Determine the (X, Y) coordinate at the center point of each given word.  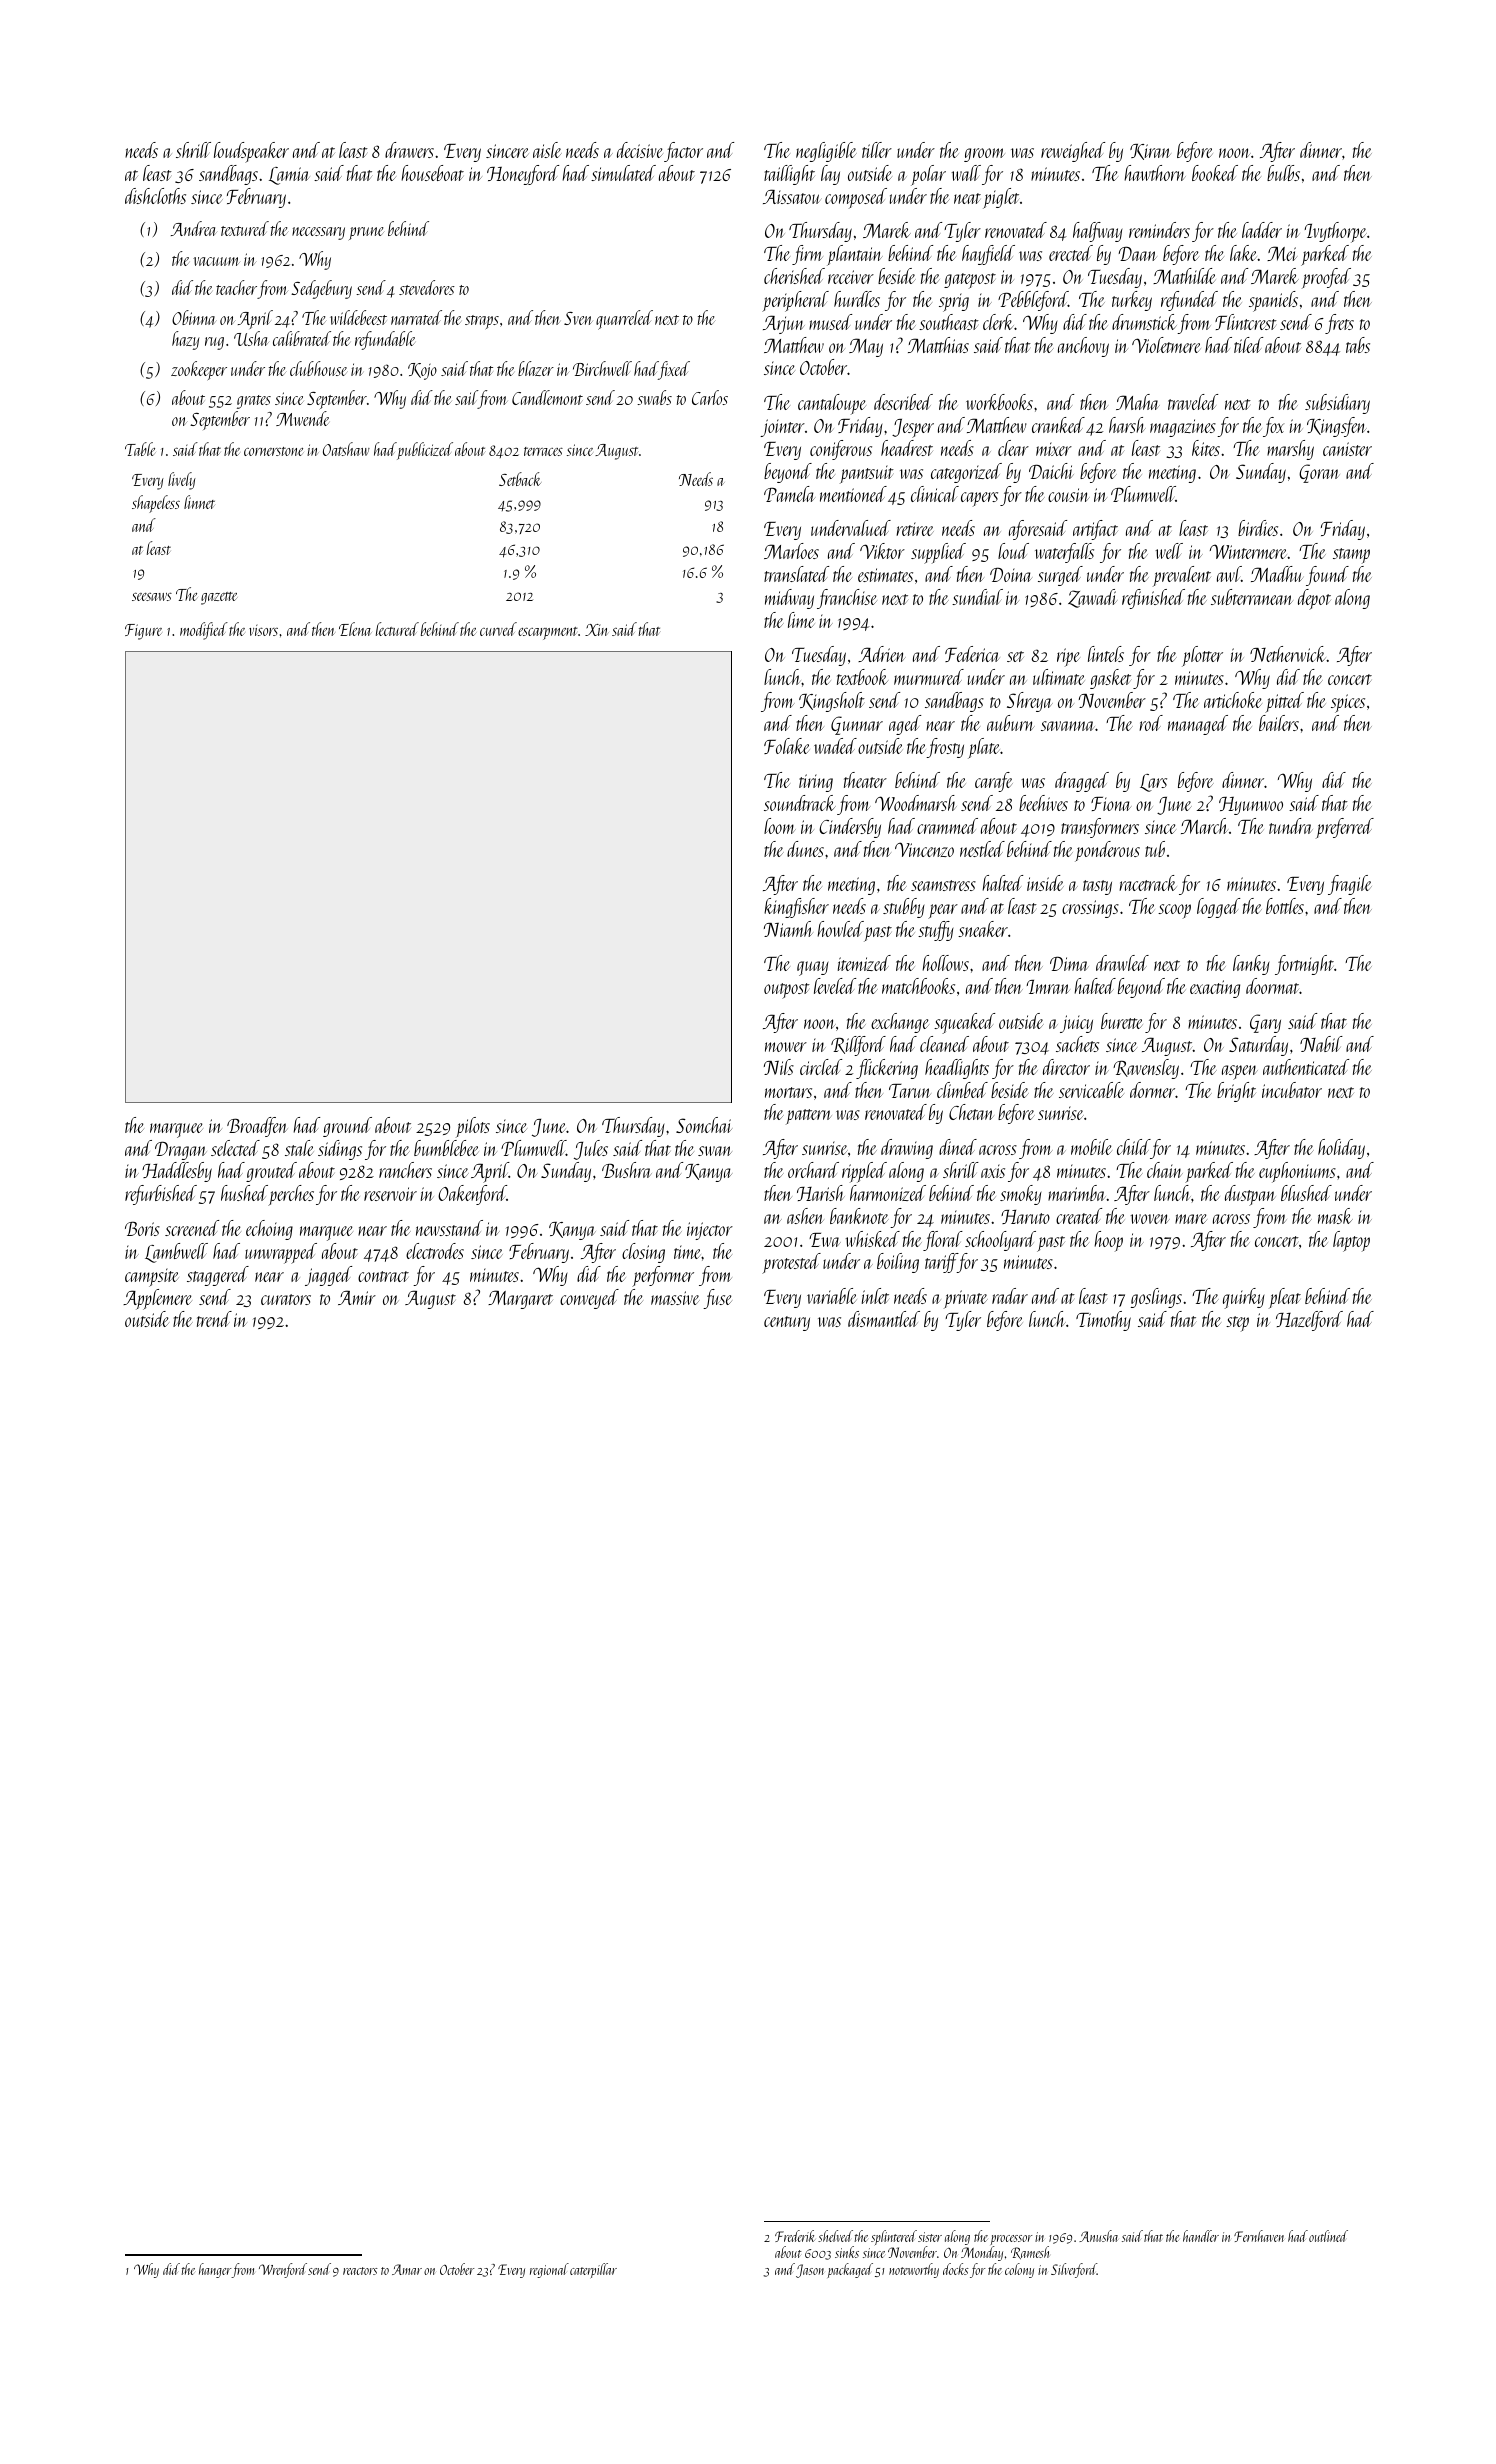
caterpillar (593, 2270)
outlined (1328, 2236)
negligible (826, 152)
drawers (409, 150)
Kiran (1150, 152)
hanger (215, 2270)
